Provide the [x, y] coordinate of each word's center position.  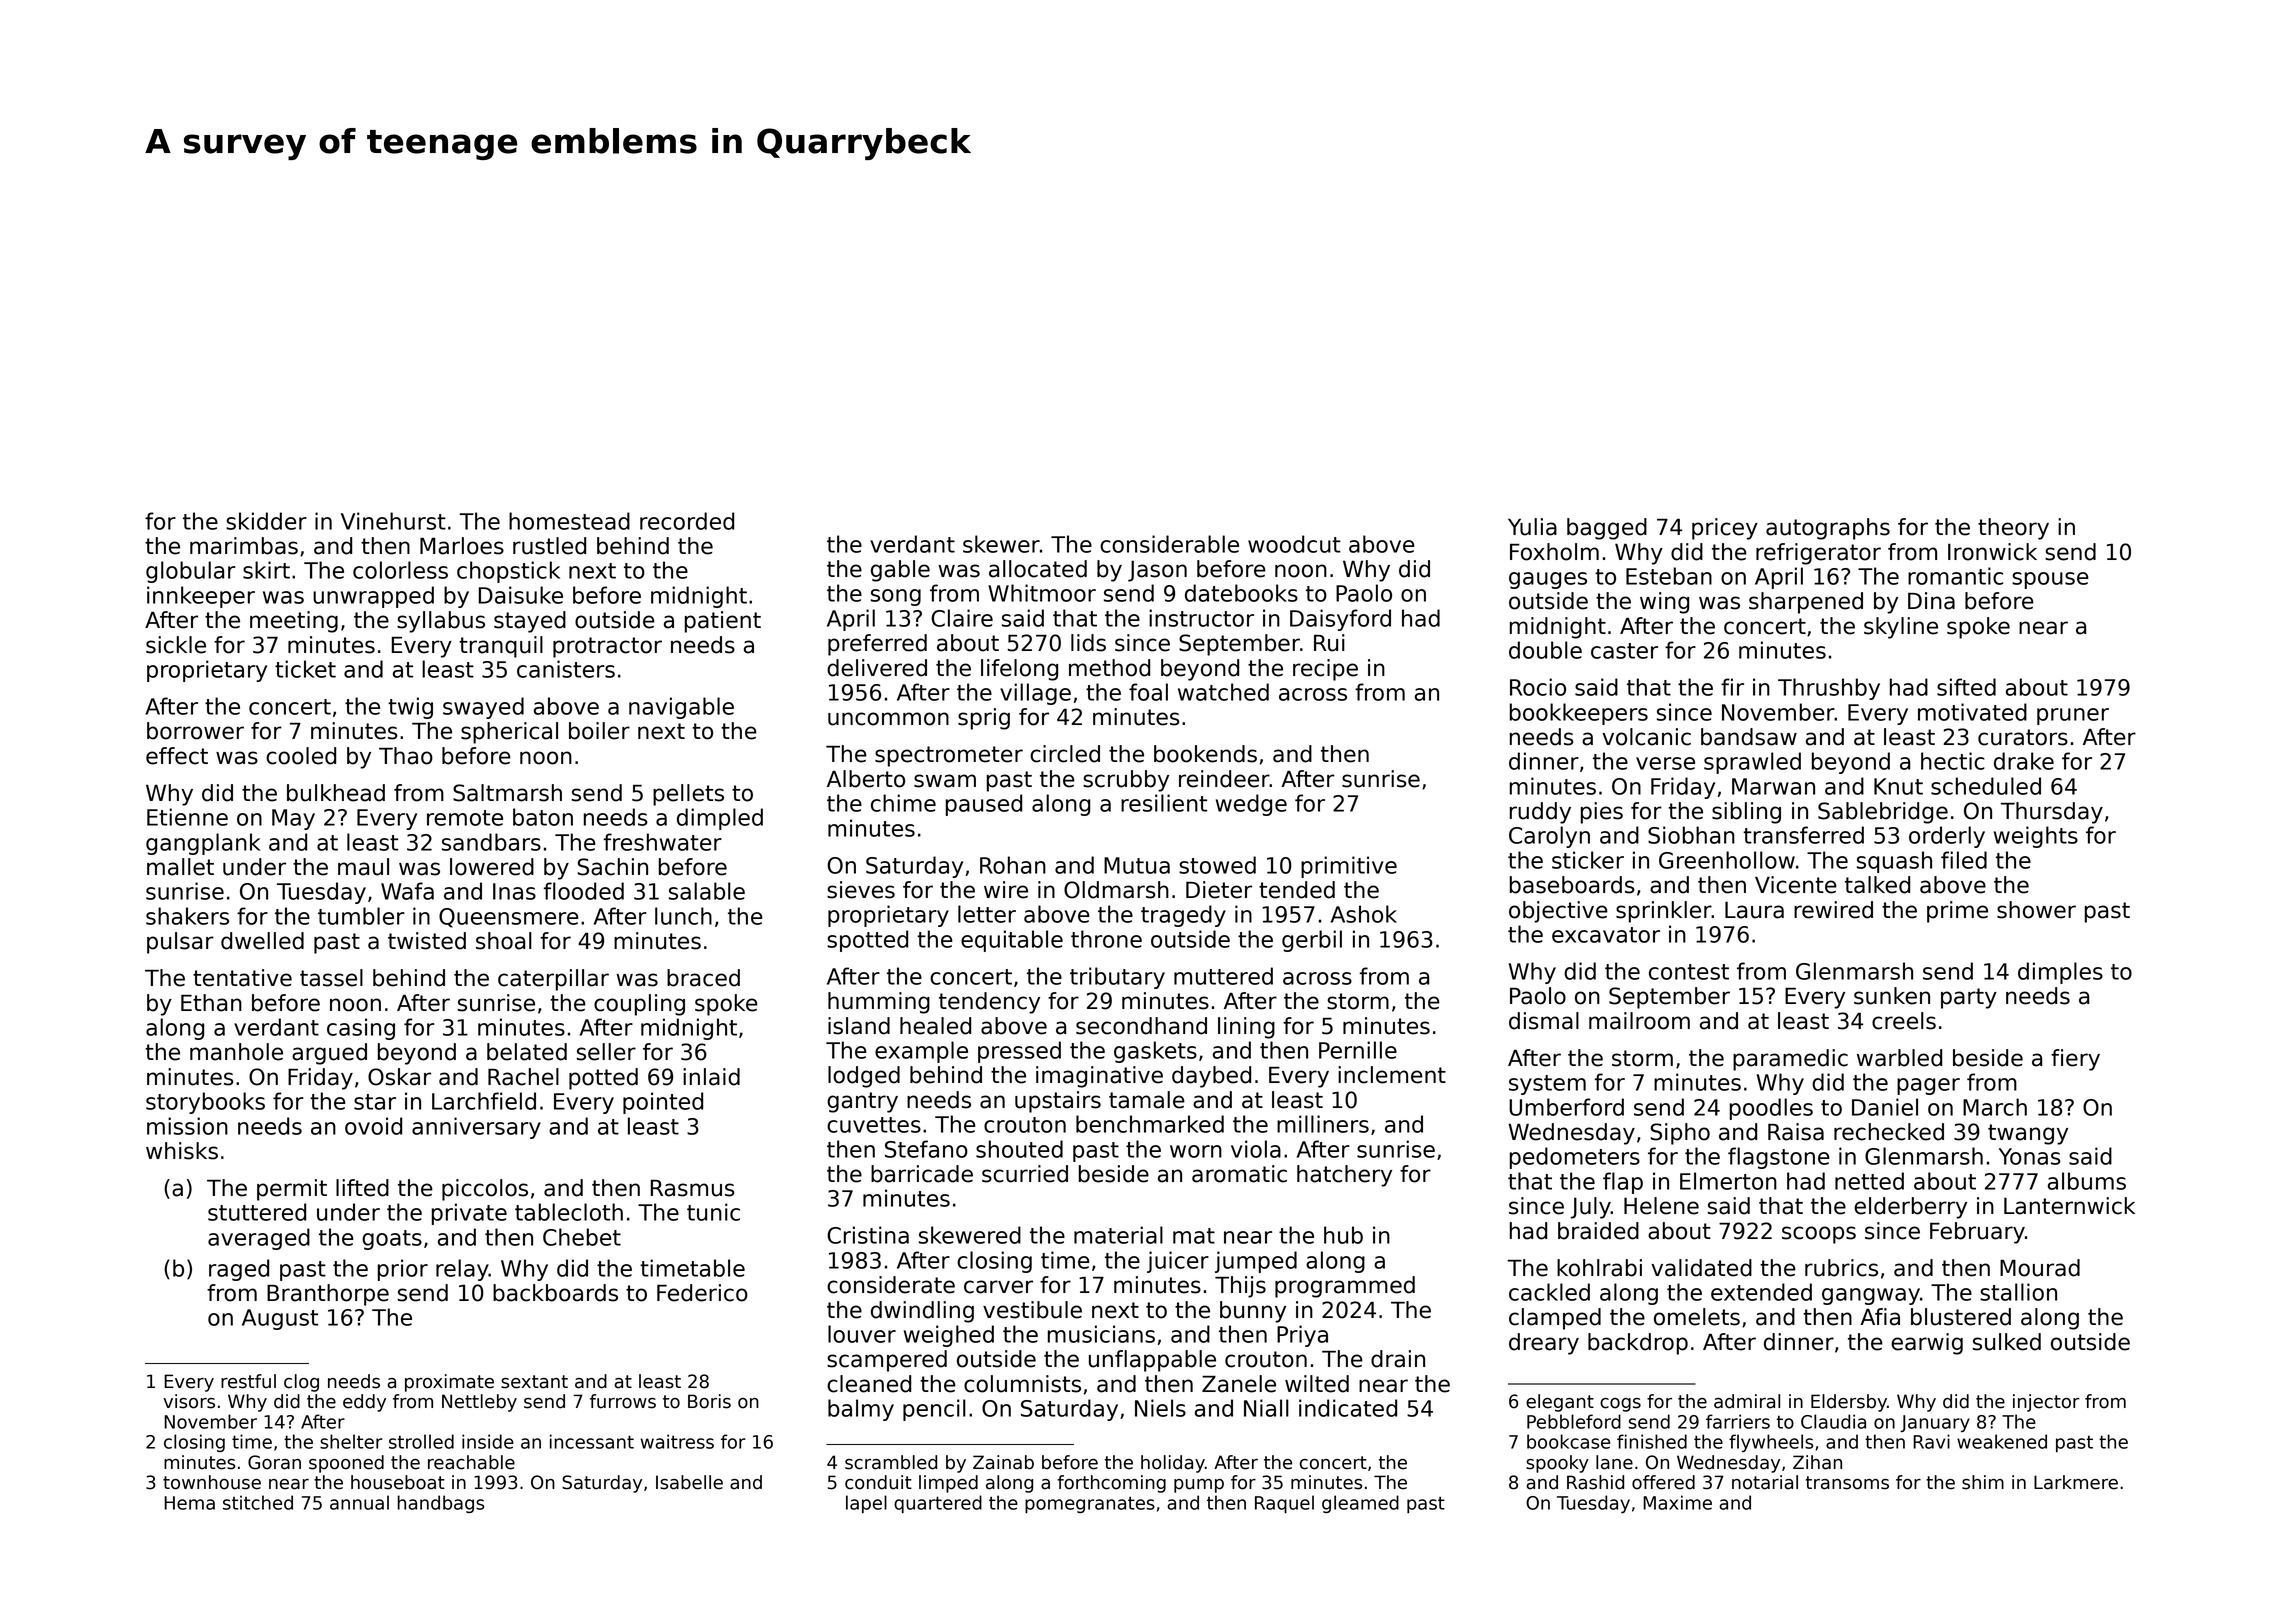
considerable [1169, 544]
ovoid [373, 1126]
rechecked [1889, 1132]
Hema [189, 1503]
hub [1343, 1235]
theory [2013, 529]
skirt [266, 570]
